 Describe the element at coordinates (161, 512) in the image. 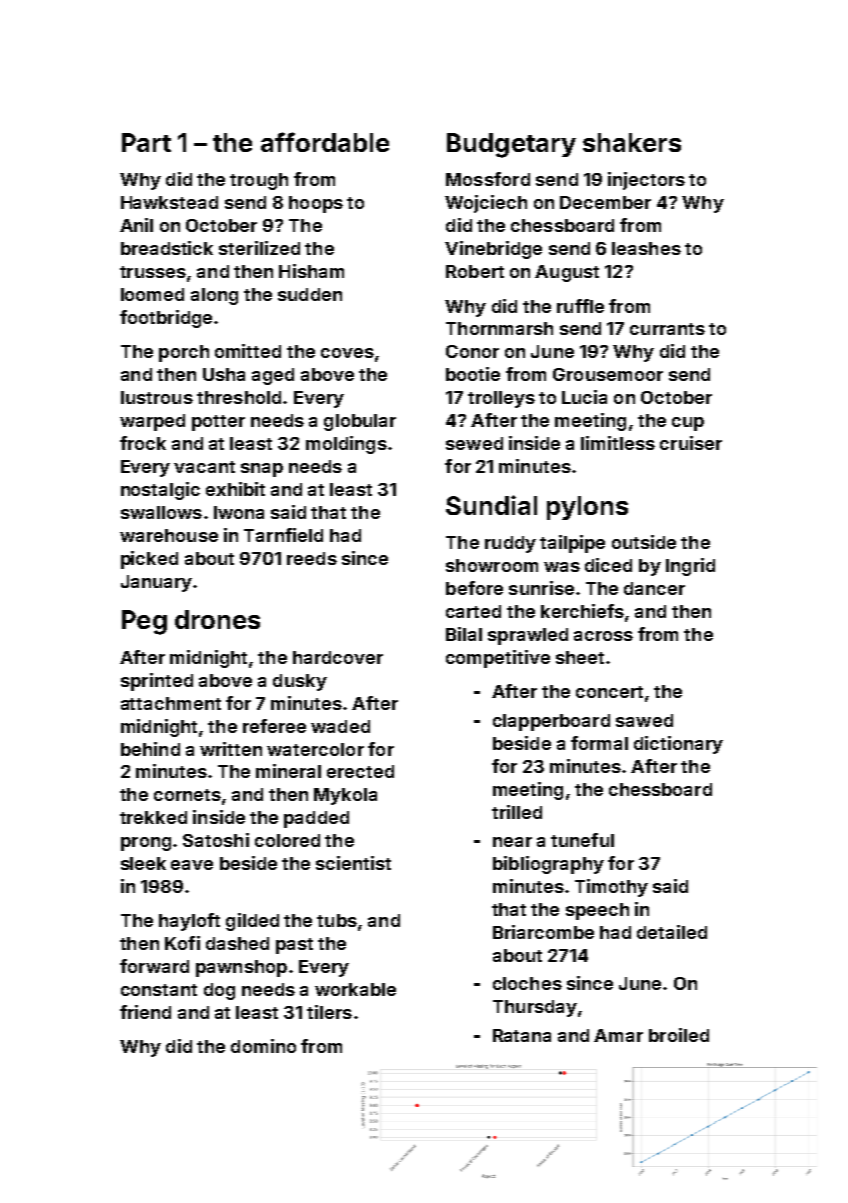

I see `swallows` at that location.
